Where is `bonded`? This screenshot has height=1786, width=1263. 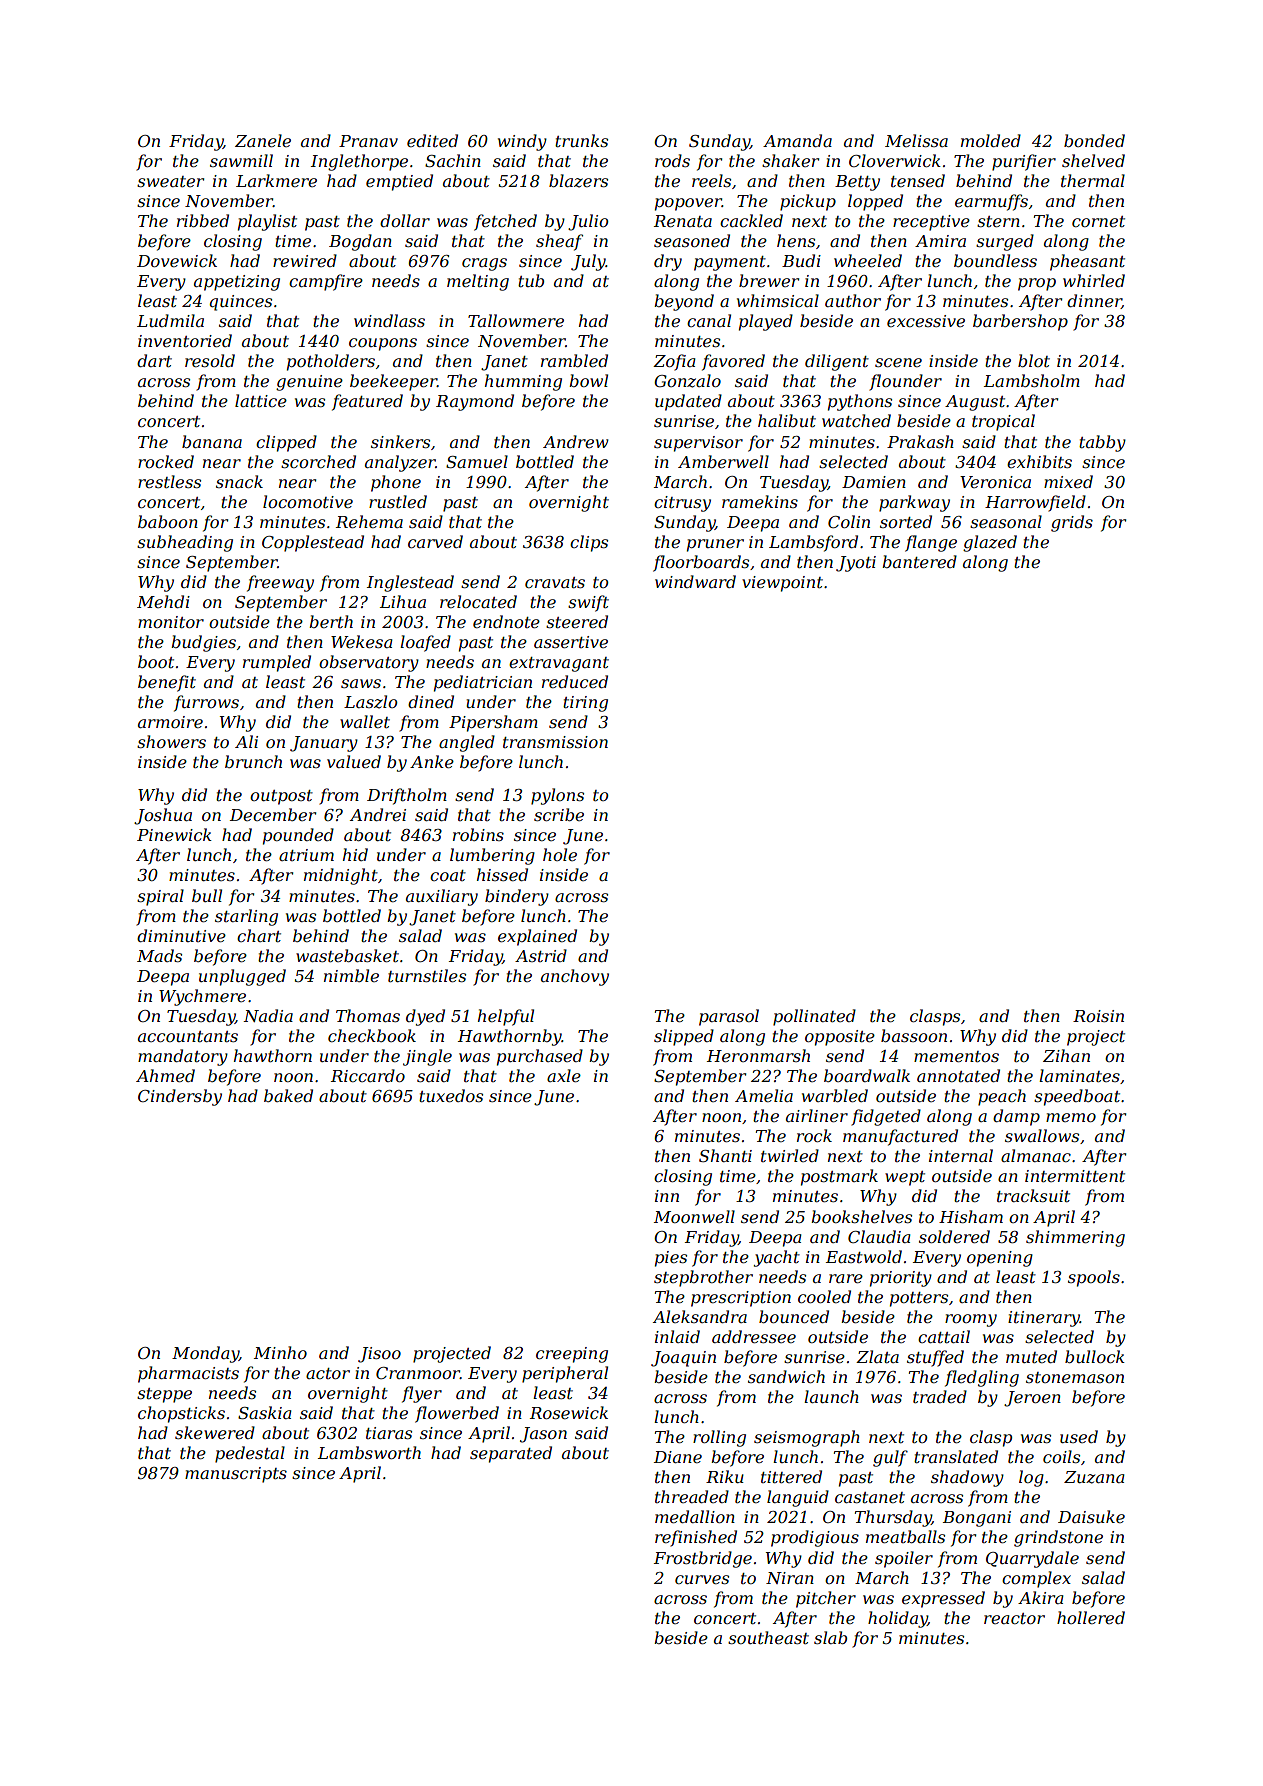
bonded is located at coordinates (1094, 140).
